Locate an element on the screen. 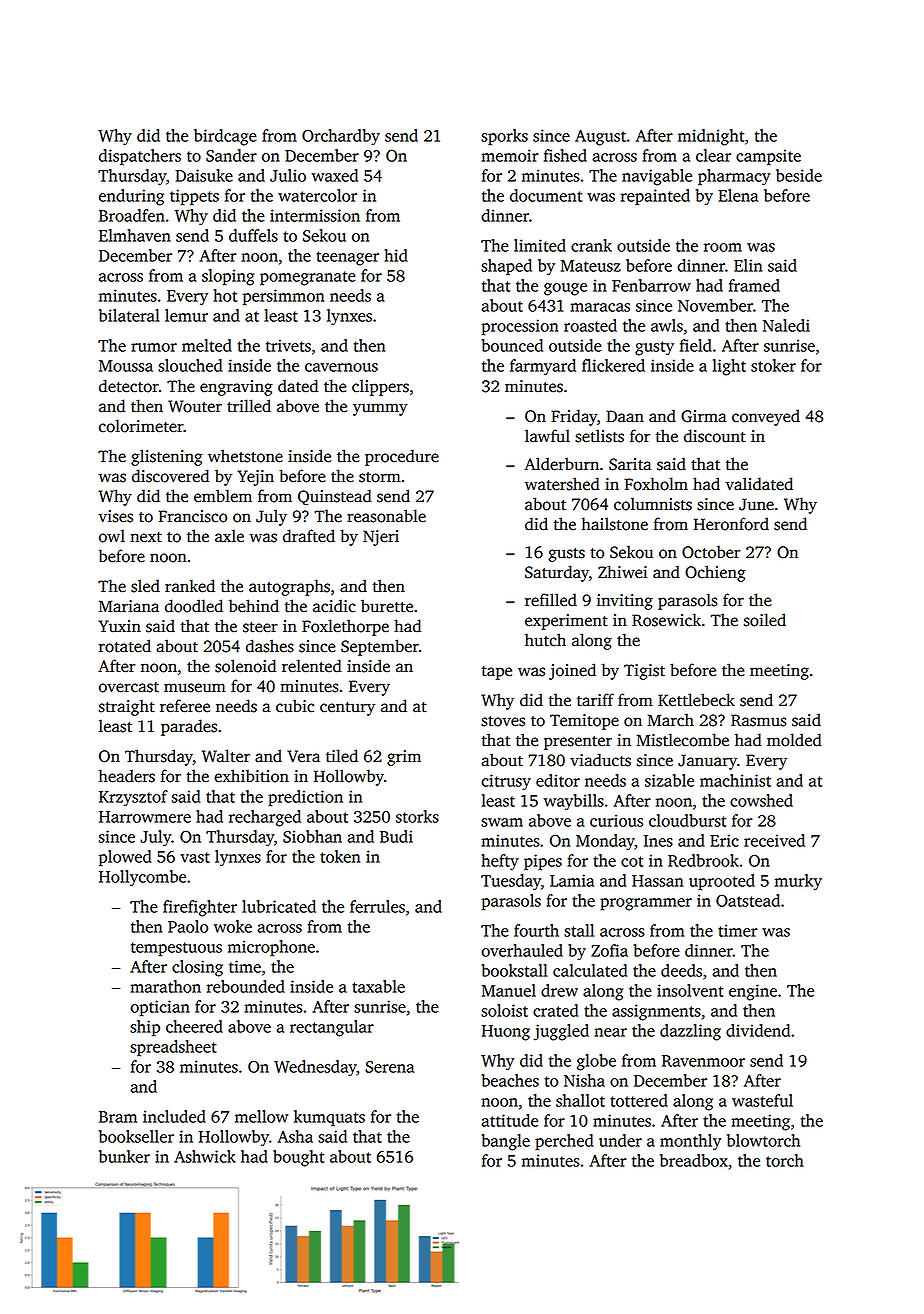 This screenshot has height=1314, width=924. cubic is located at coordinates (295, 706).
